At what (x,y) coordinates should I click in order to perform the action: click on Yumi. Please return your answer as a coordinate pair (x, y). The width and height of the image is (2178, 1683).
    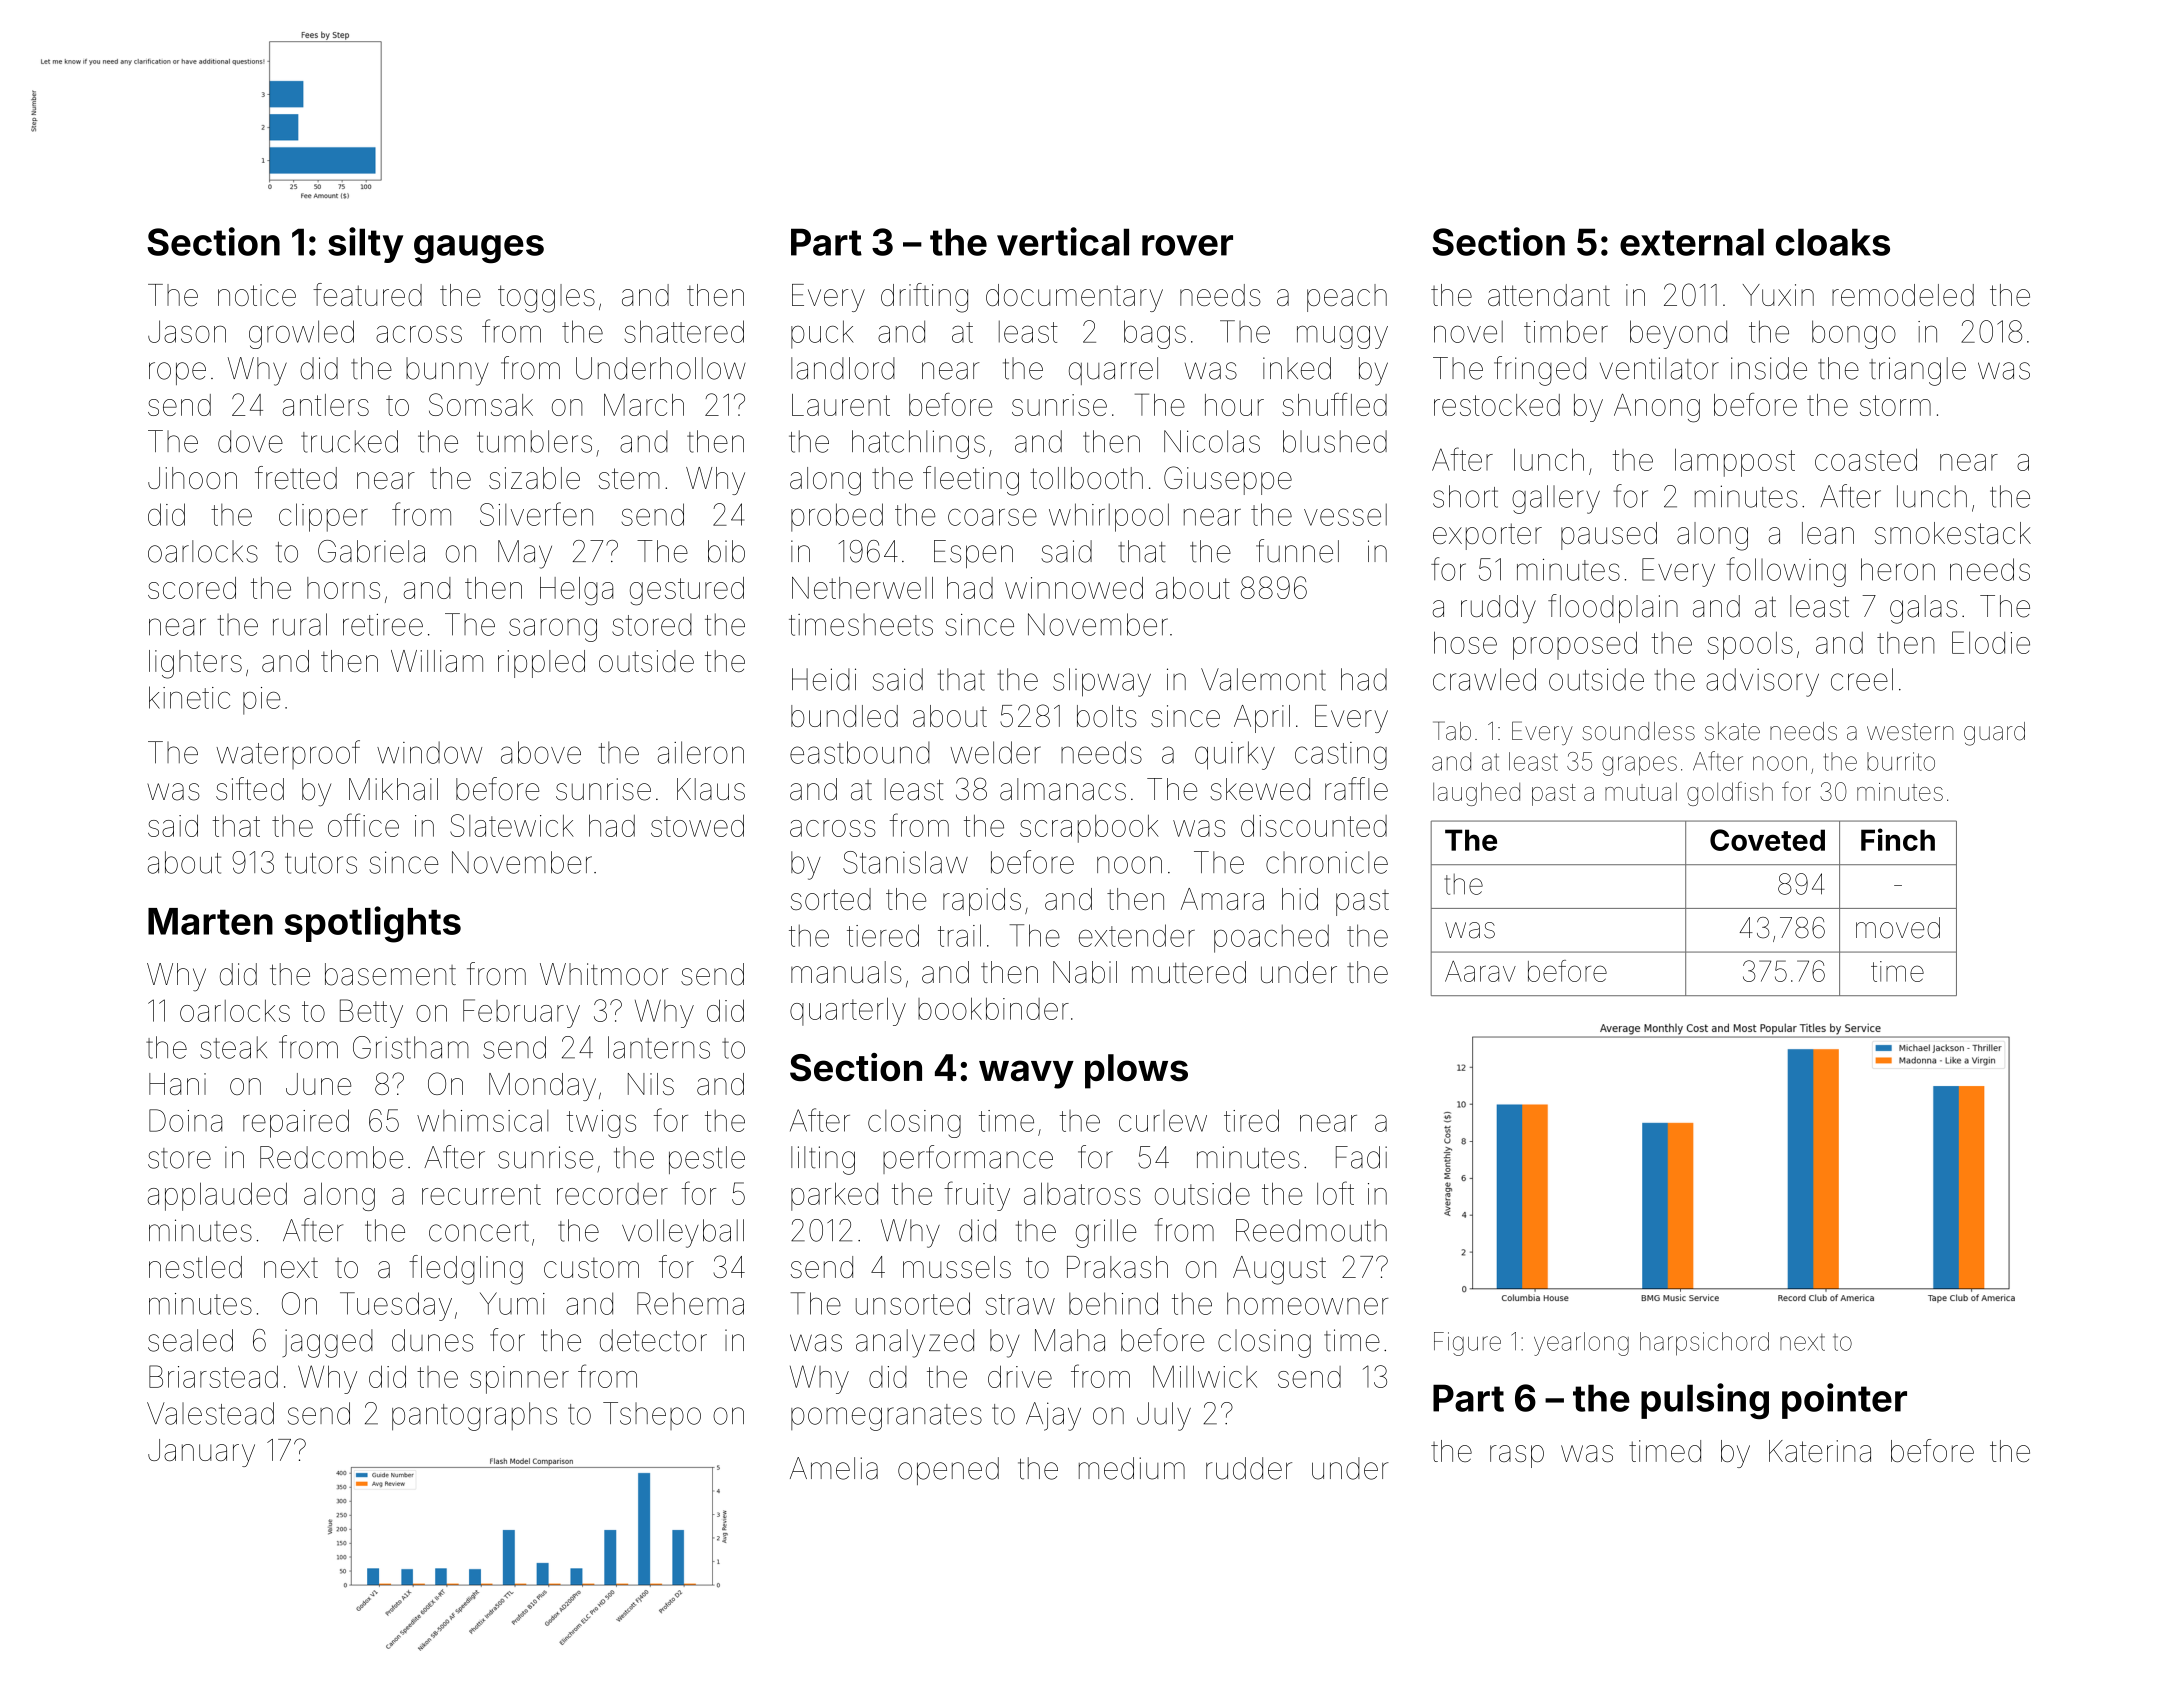
    Looking at the image, I should click on (512, 1303).
